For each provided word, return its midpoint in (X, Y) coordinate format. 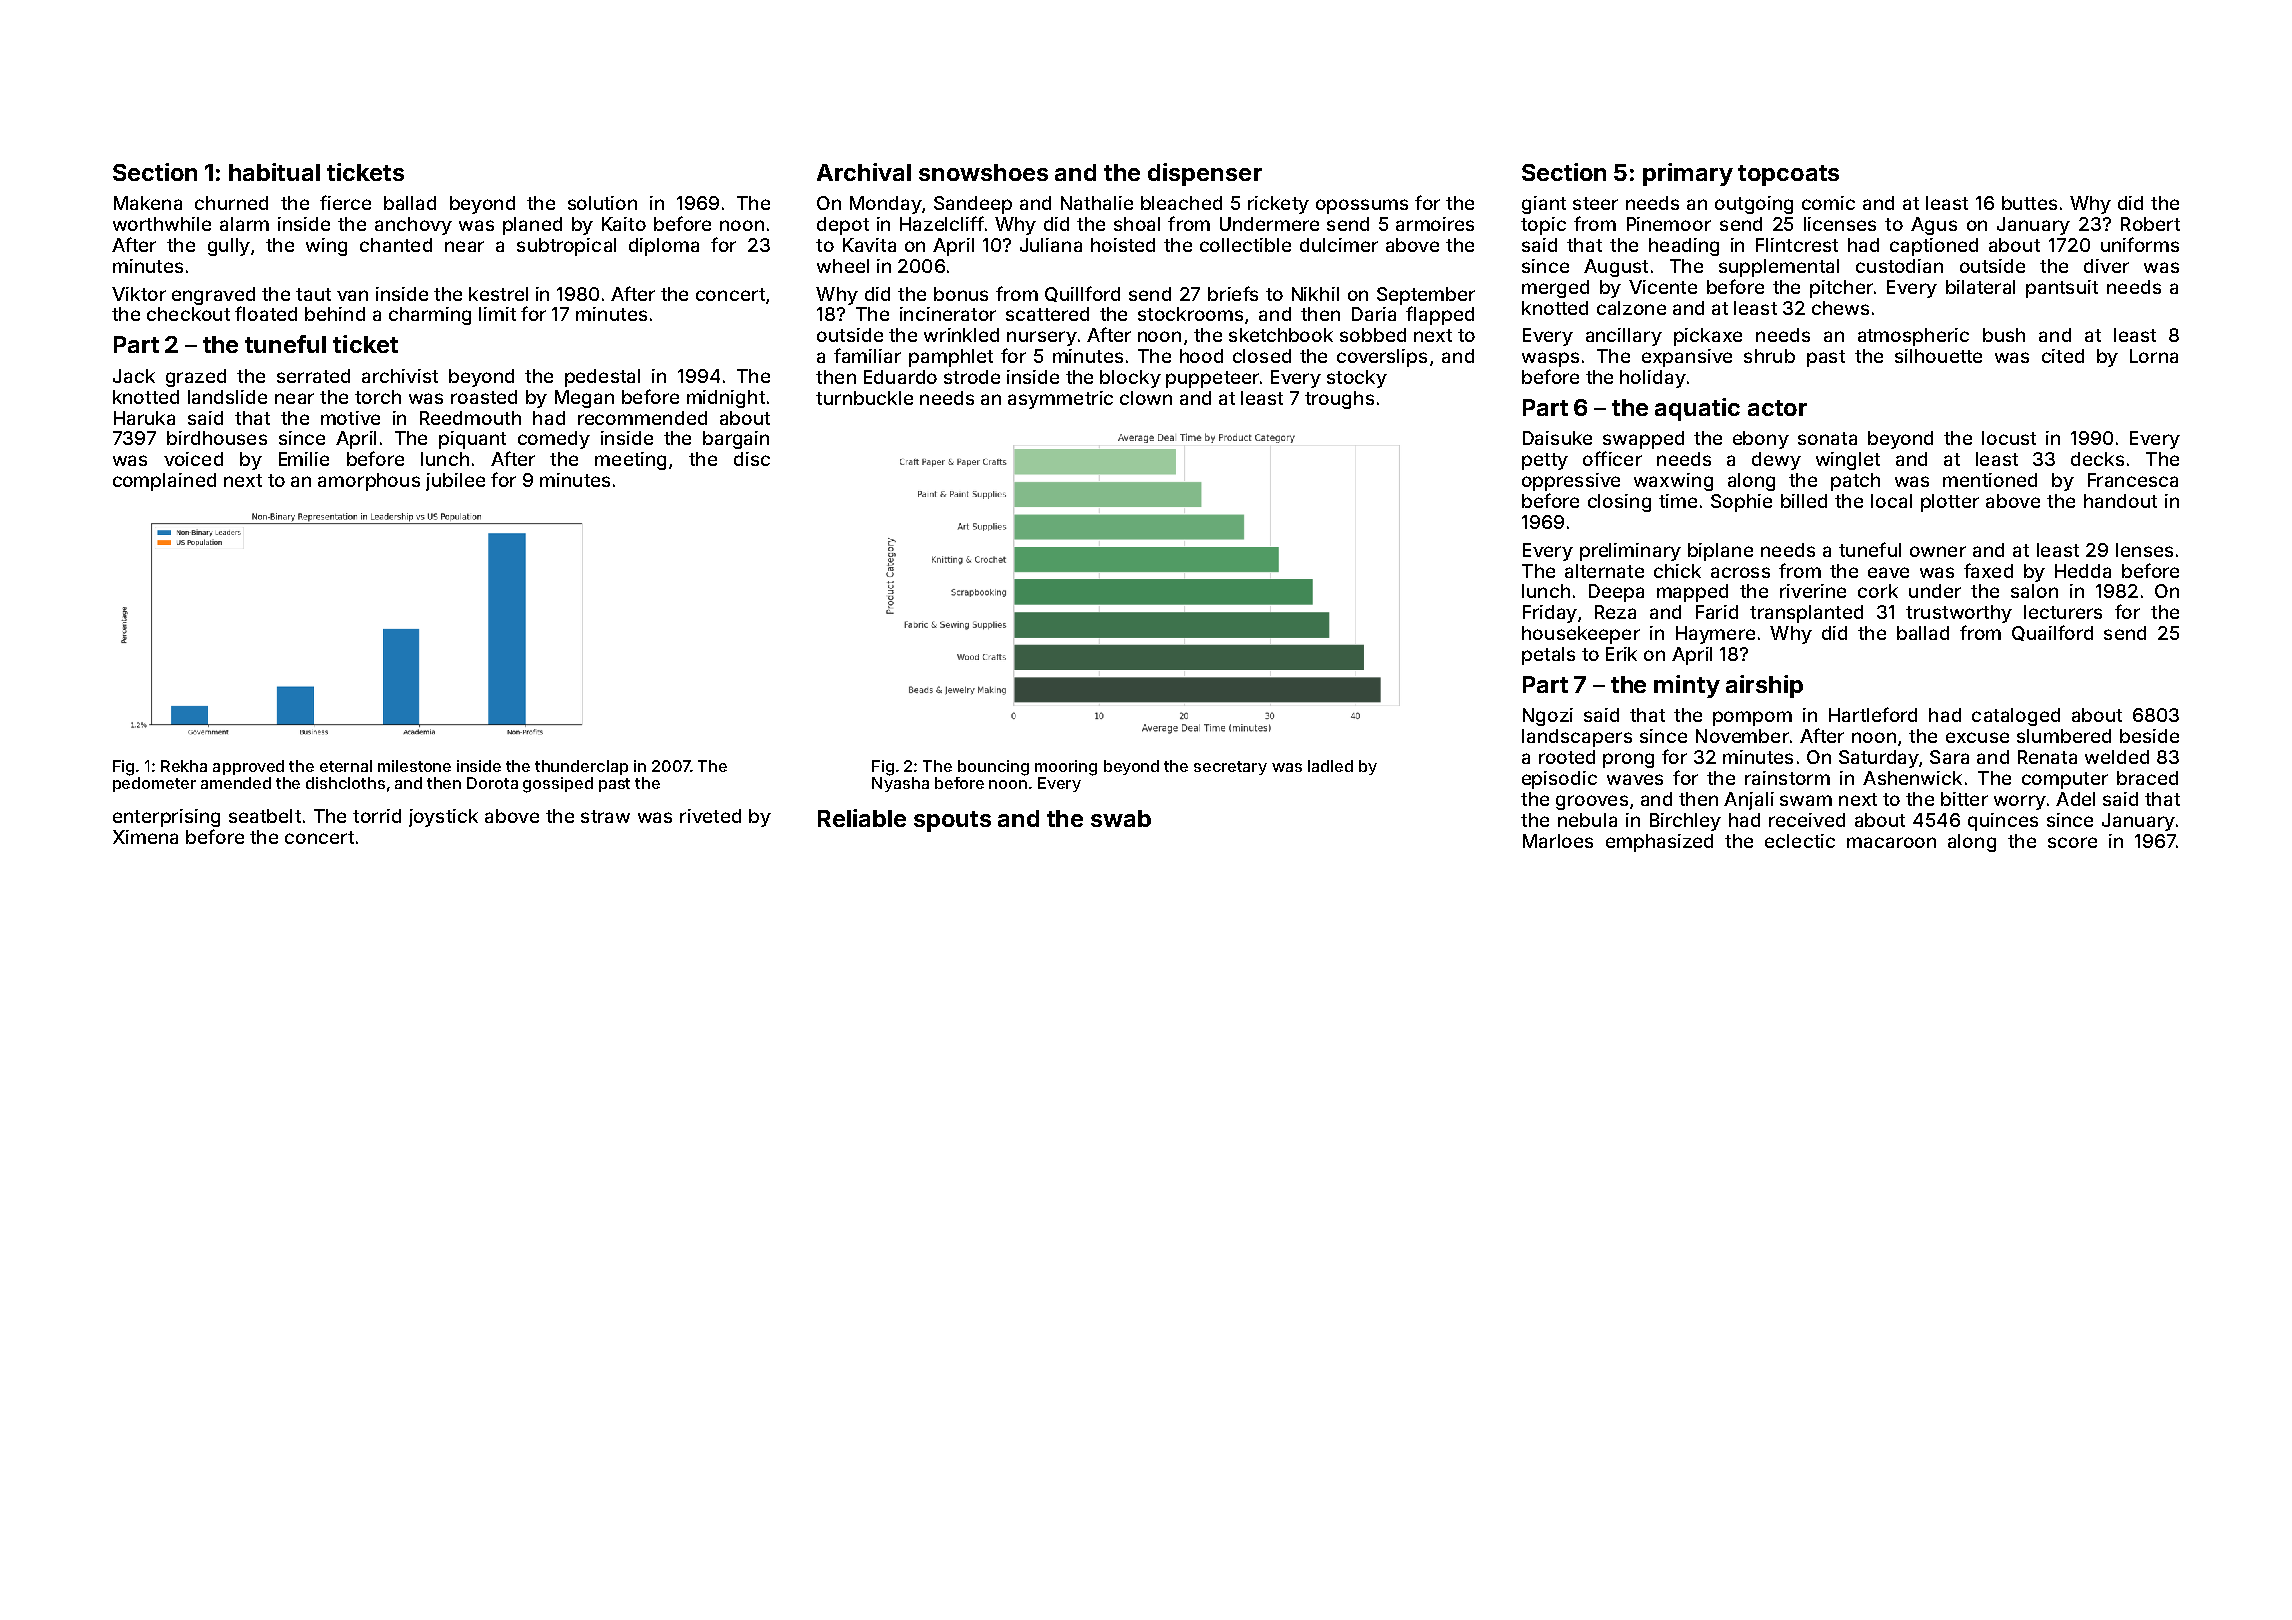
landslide (227, 397)
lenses (2144, 550)
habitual (274, 172)
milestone (414, 766)
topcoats (1788, 175)
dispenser (1205, 174)
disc (752, 459)
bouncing (993, 768)
